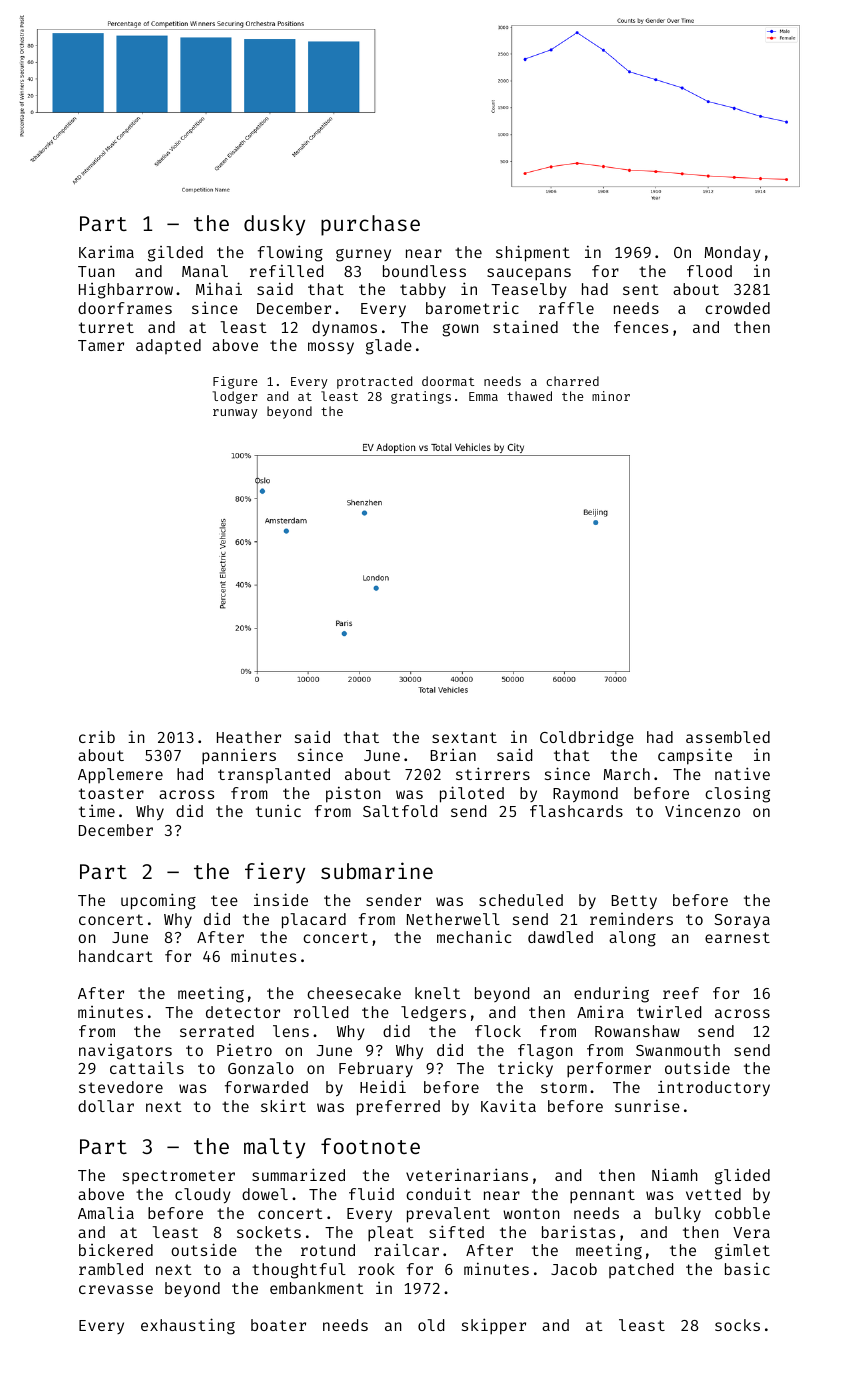 Image resolution: width=849 pixels, height=1400 pixels. Describe the element at coordinates (239, 757) in the document. I see `panniers` at that location.
